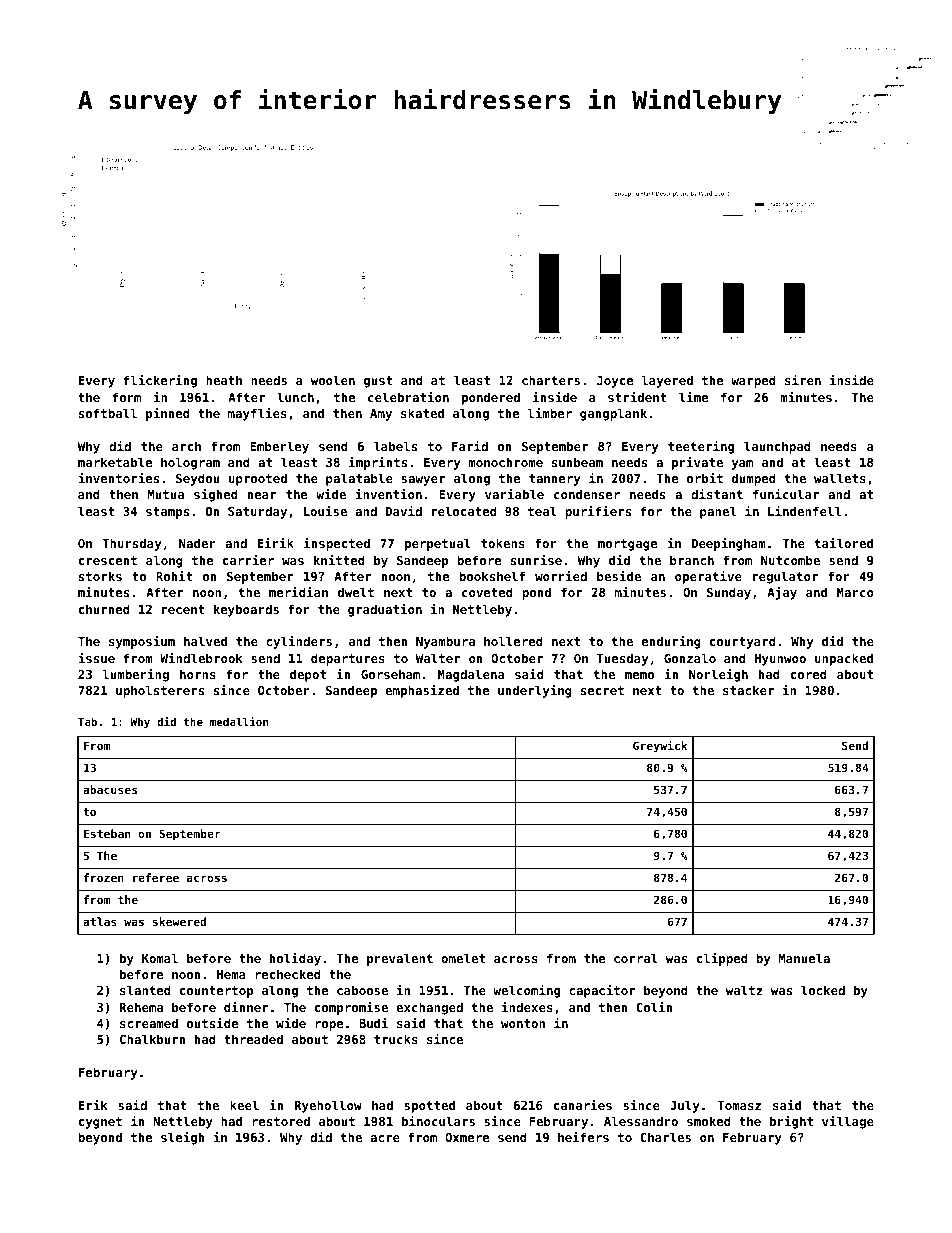 The width and height of the screenshot is (952, 1233). I want to click on Greywick, so click(660, 746).
